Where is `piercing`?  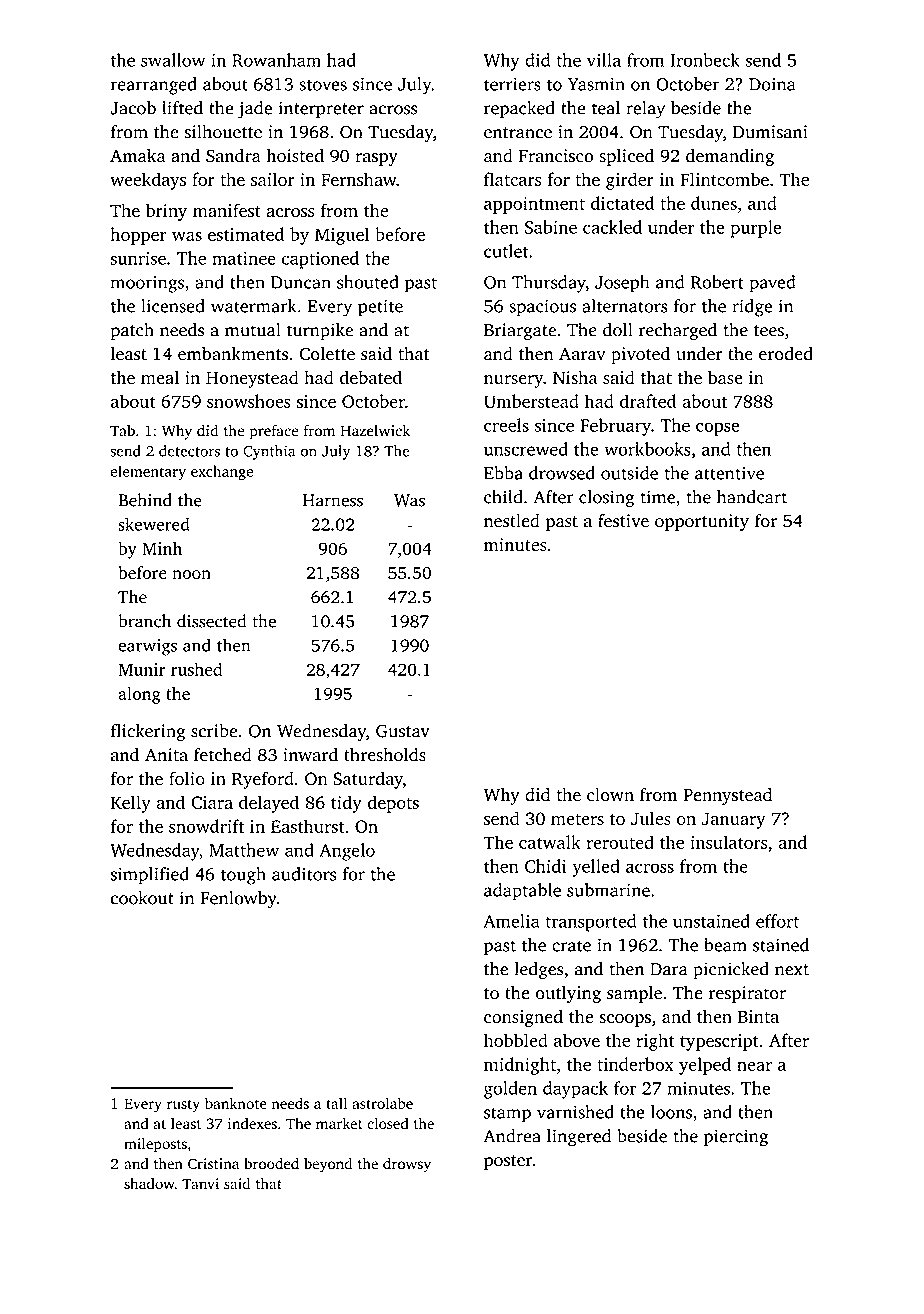
piercing is located at coordinates (736, 1138).
